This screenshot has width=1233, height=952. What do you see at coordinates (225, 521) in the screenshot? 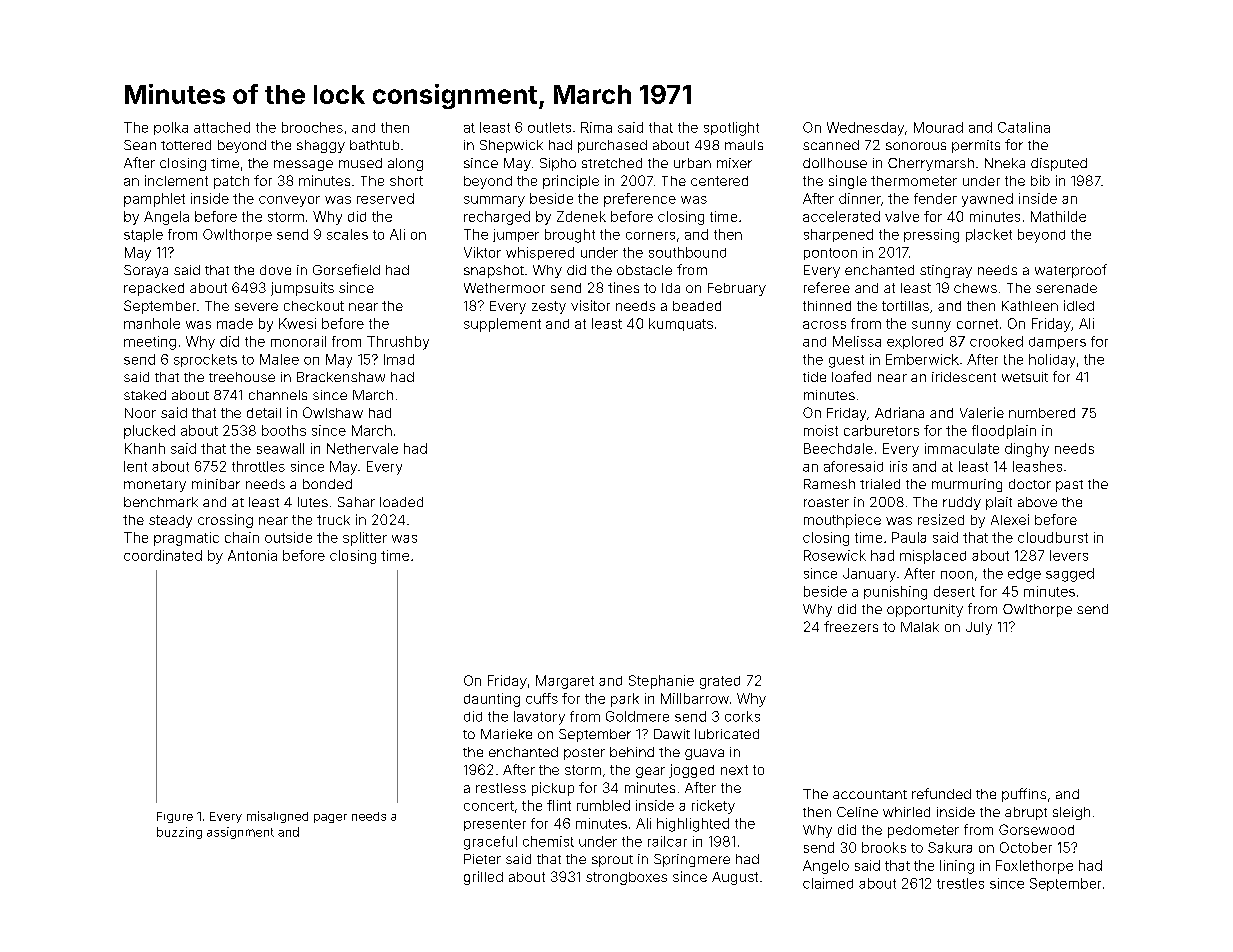
I see `crossing` at bounding box center [225, 521].
